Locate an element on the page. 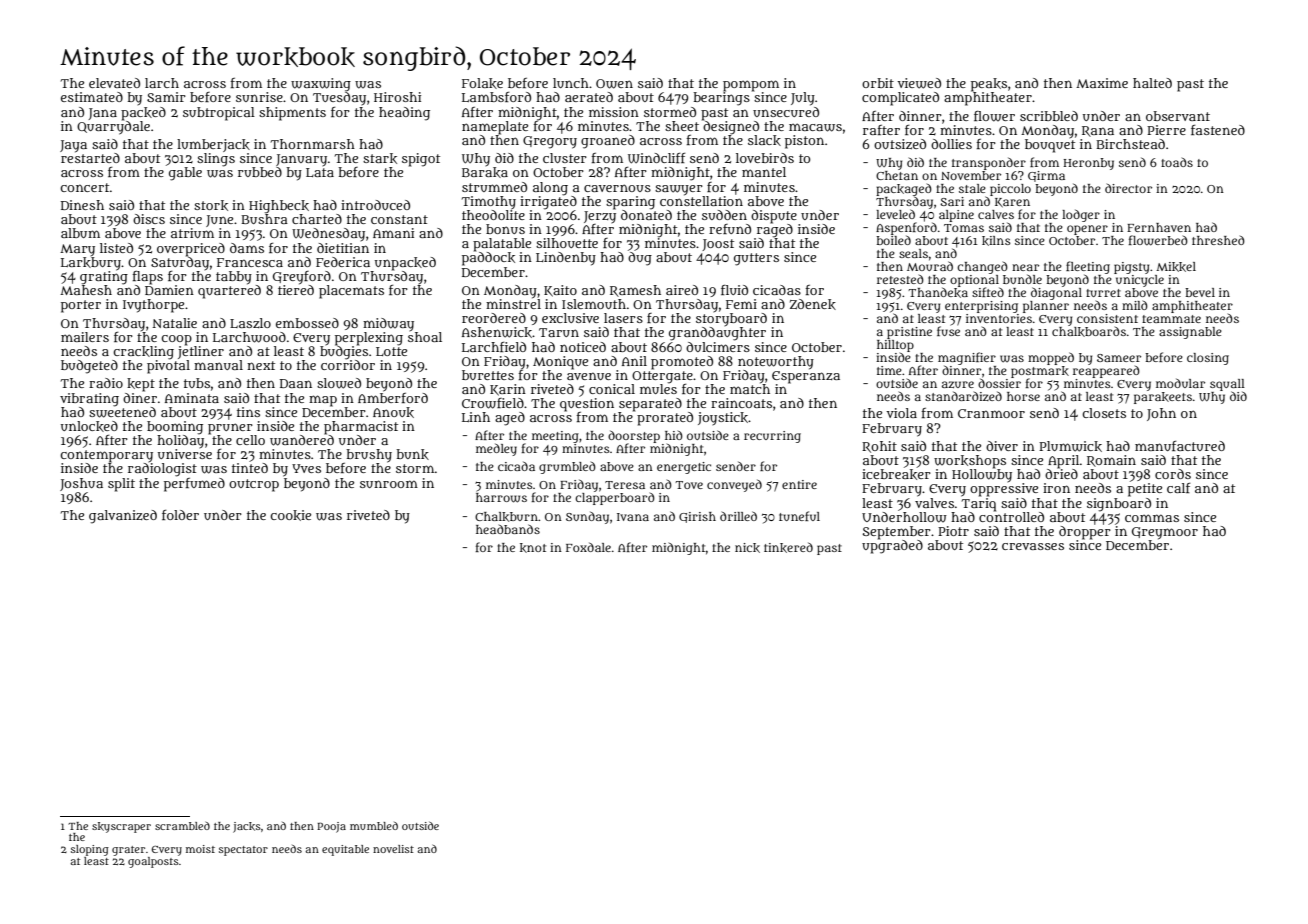 This image has height=924, width=1308. novelist is located at coordinates (393, 849).
